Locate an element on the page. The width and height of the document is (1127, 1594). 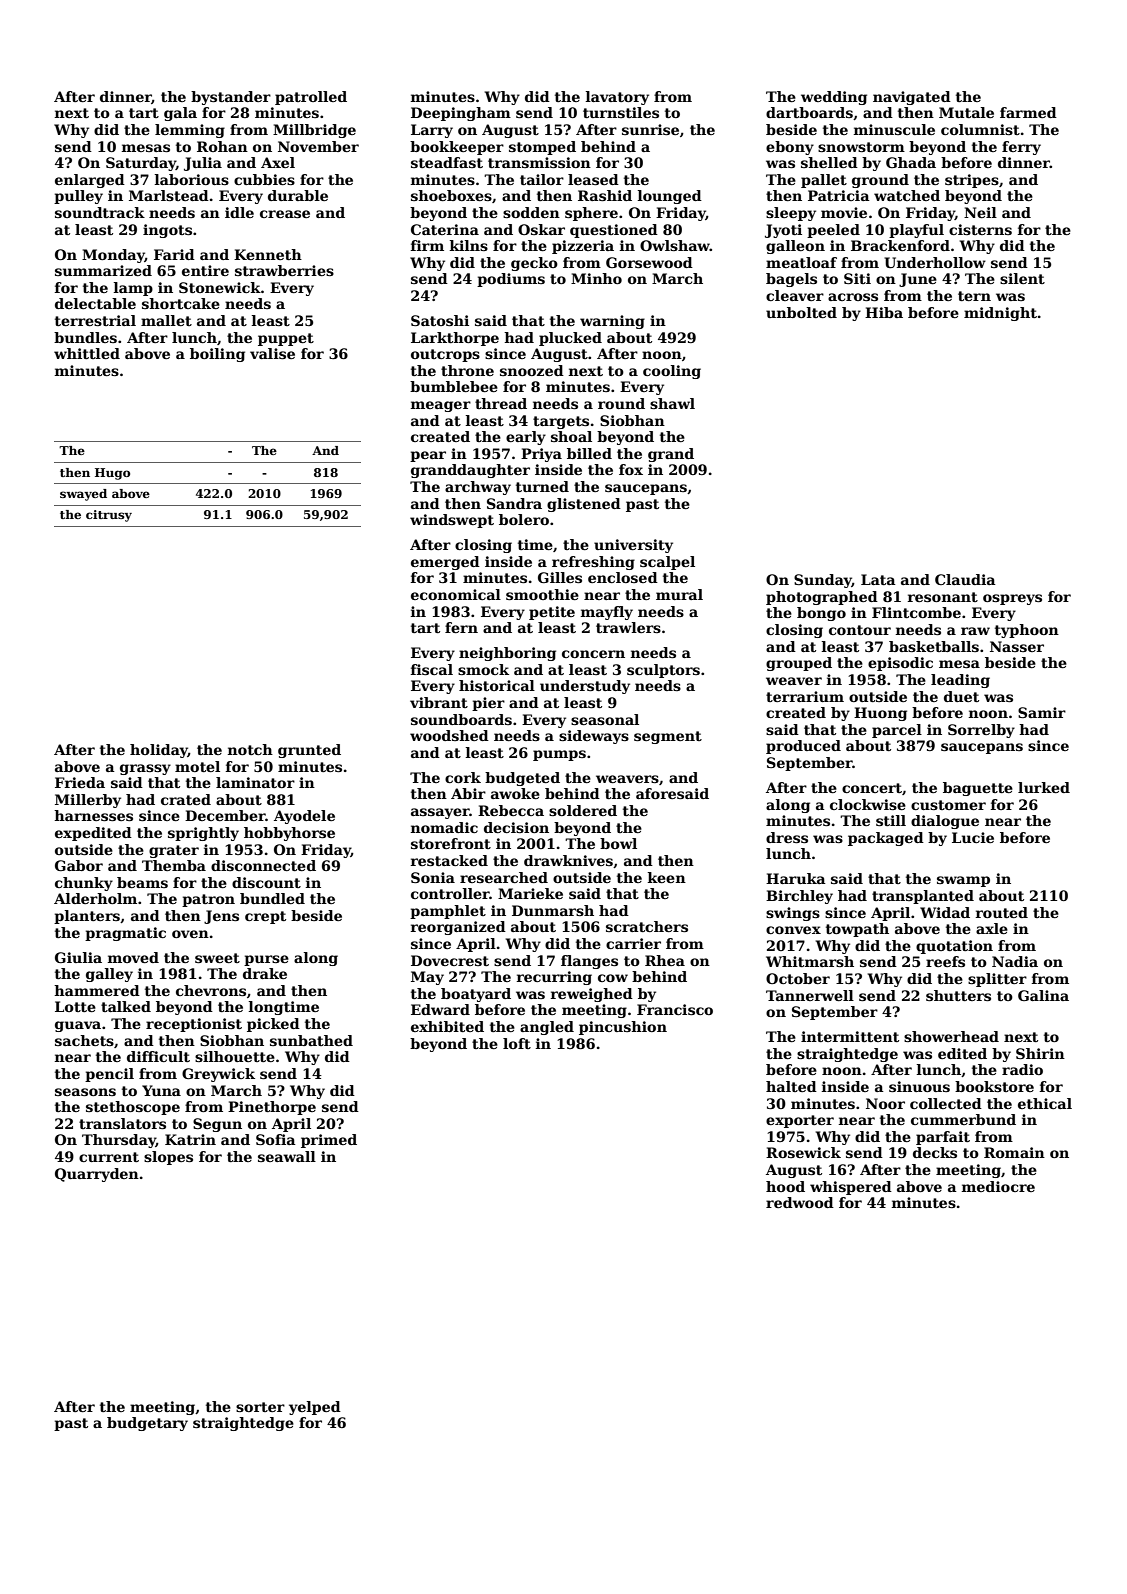
yelped is located at coordinates (315, 1408).
